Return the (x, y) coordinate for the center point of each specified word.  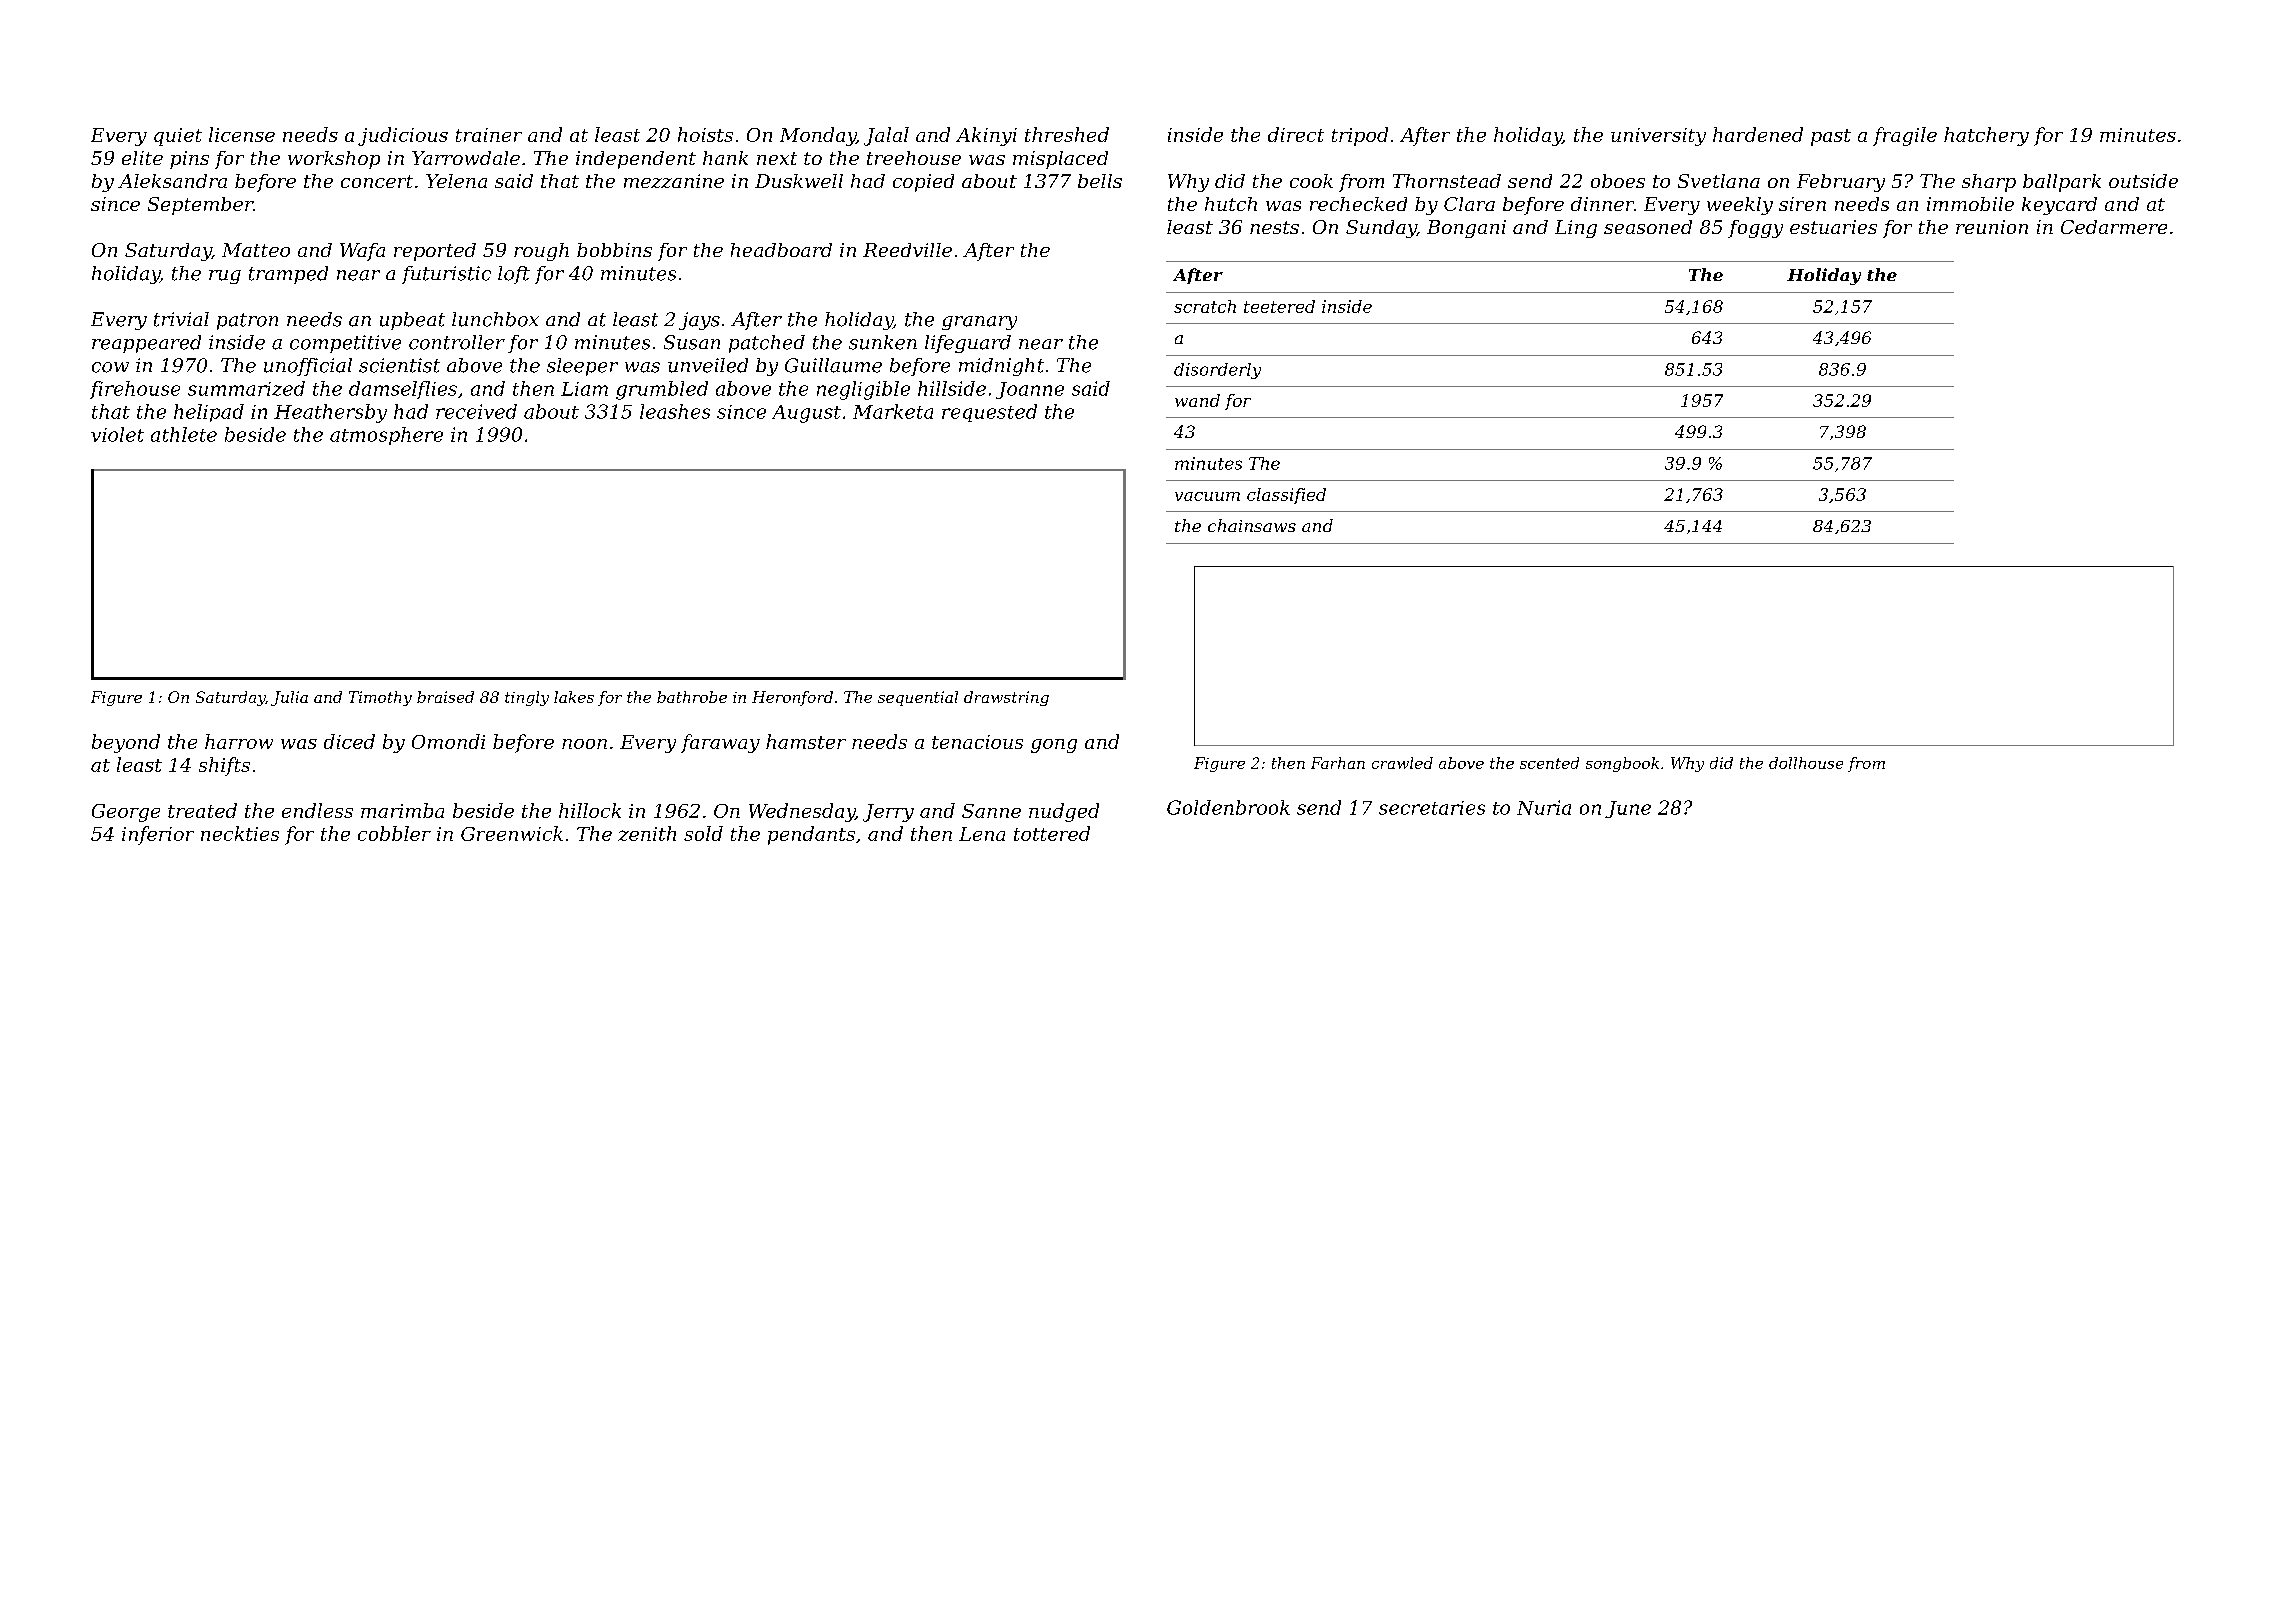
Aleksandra (172, 181)
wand (1197, 400)
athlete (184, 434)
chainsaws (1252, 525)
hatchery (1986, 136)
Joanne (1030, 390)
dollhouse (1806, 763)
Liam (584, 389)
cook (1311, 181)
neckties (240, 833)
